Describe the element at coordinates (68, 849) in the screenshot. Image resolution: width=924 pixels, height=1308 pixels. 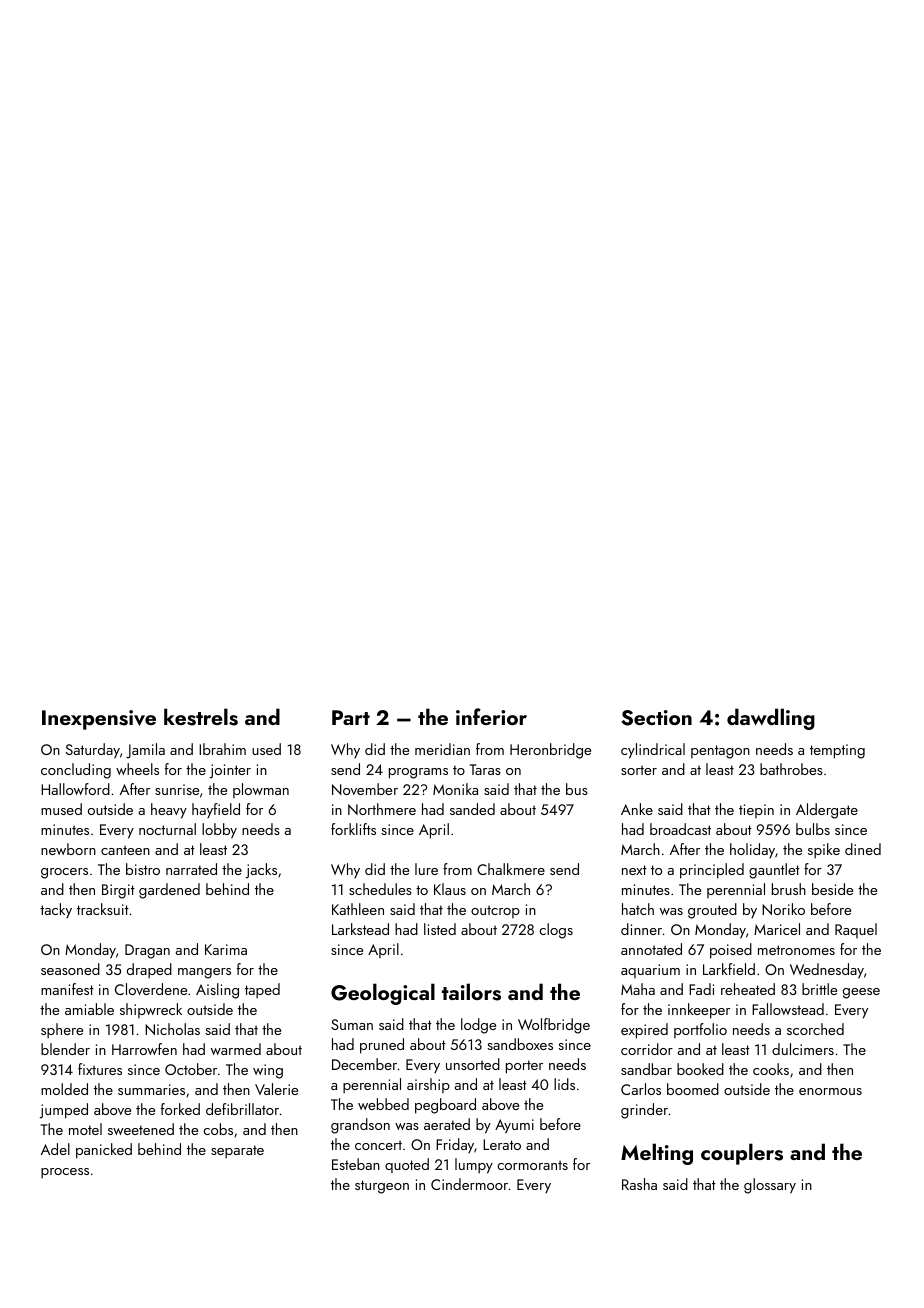
I see `newborn` at that location.
